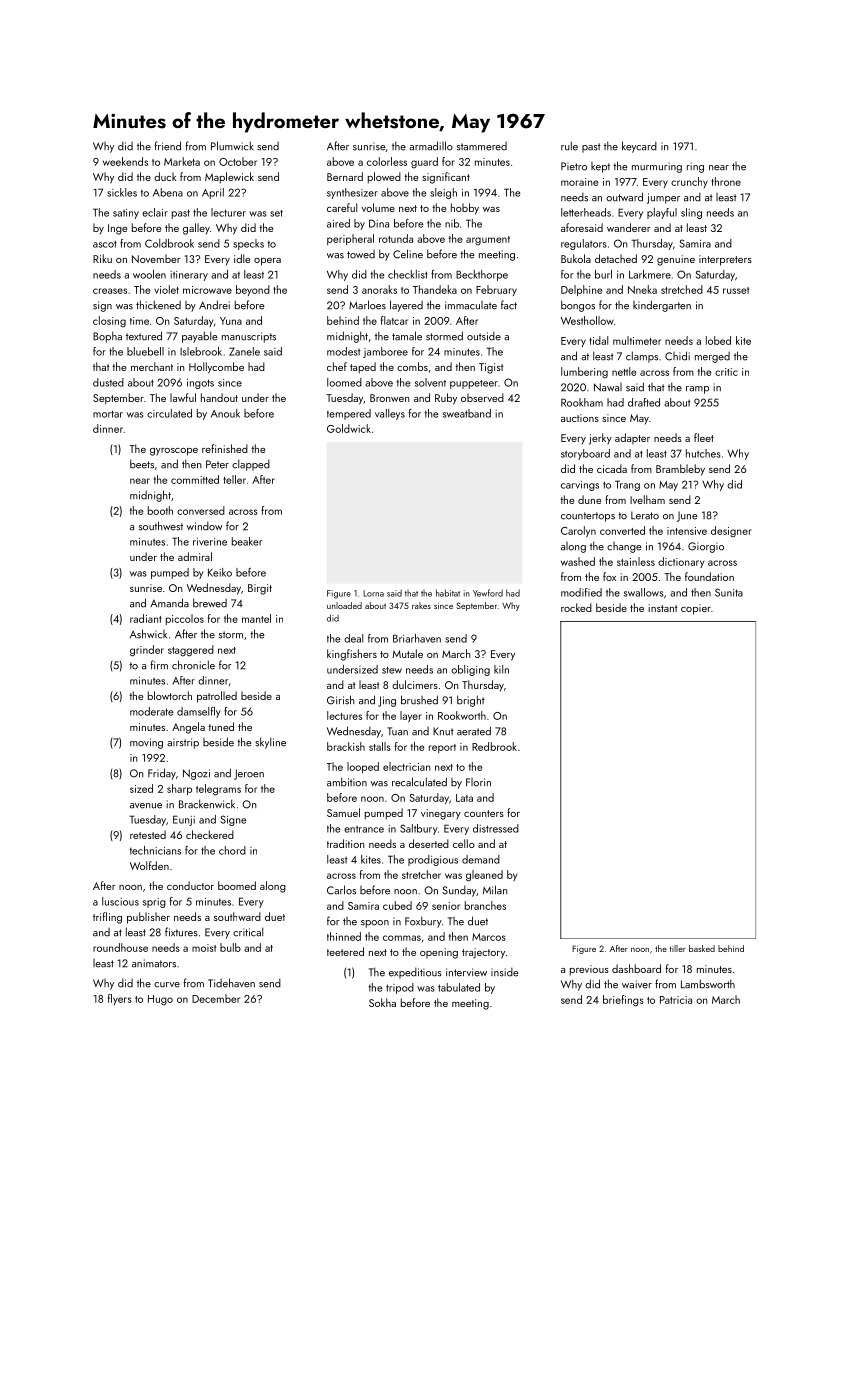  Describe the element at coordinates (216, 998) in the screenshot. I see `December` at that location.
